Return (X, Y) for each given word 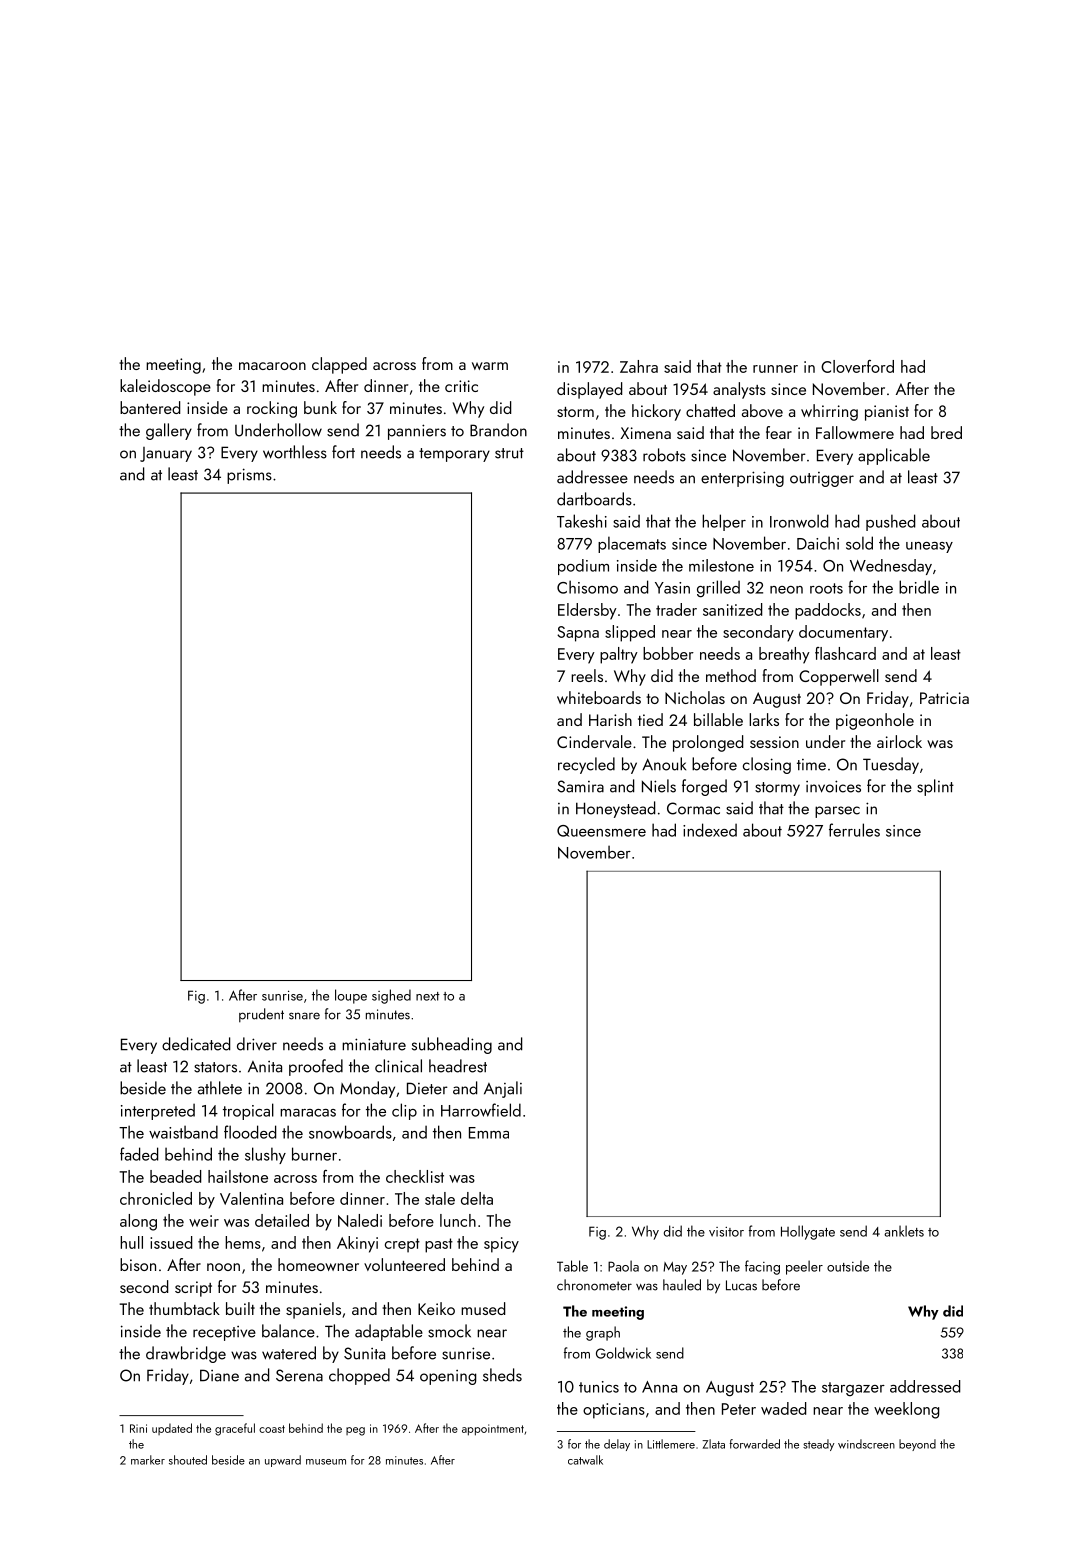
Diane (219, 1375)
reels (587, 675)
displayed (589, 390)
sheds (502, 1375)
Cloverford (857, 366)
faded (139, 1154)
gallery (169, 431)
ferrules (854, 830)
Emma (489, 1133)
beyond (917, 1445)
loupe (351, 996)
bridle (919, 587)
